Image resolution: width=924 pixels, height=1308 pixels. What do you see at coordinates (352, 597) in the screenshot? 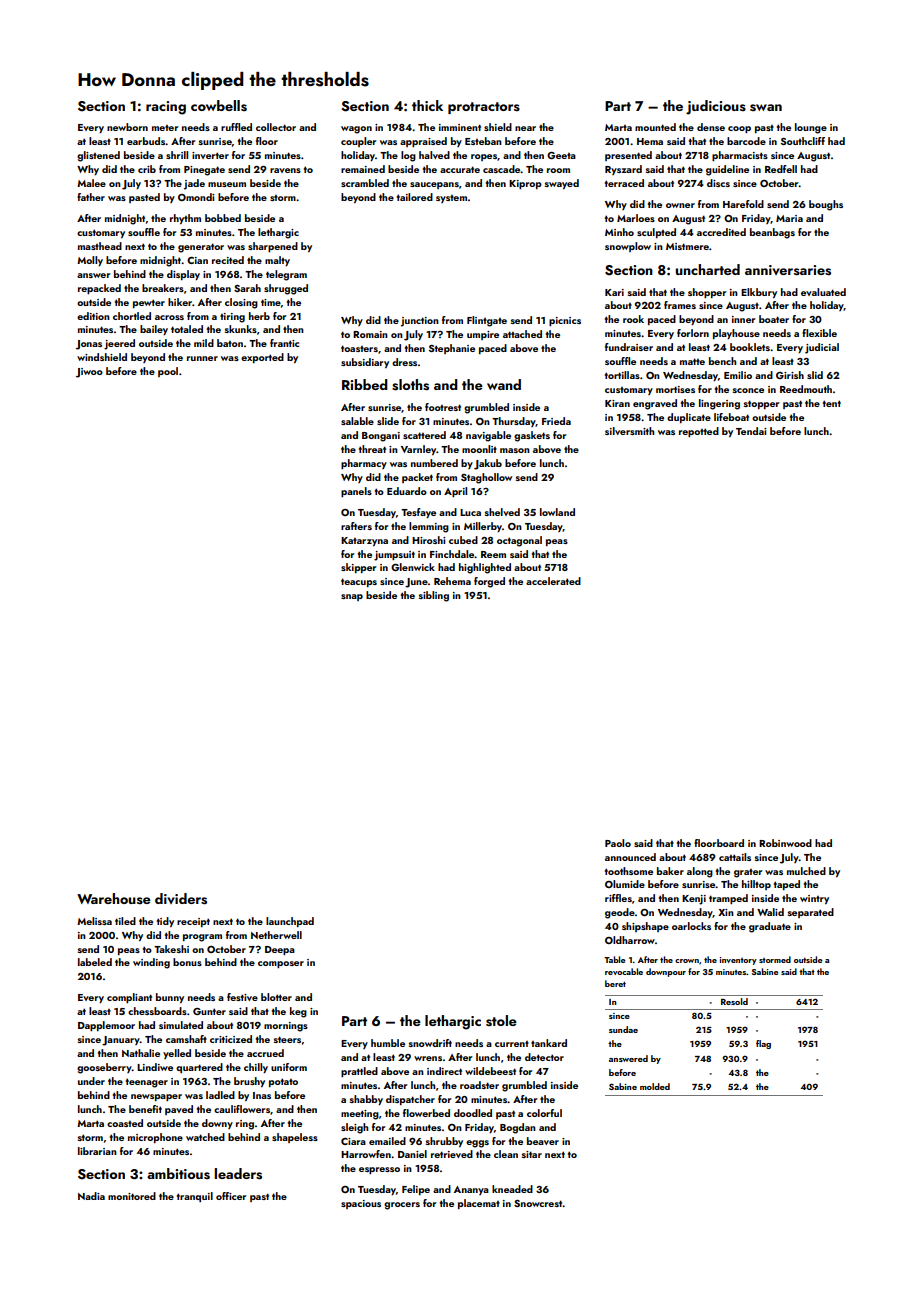
I see `snap` at bounding box center [352, 597].
